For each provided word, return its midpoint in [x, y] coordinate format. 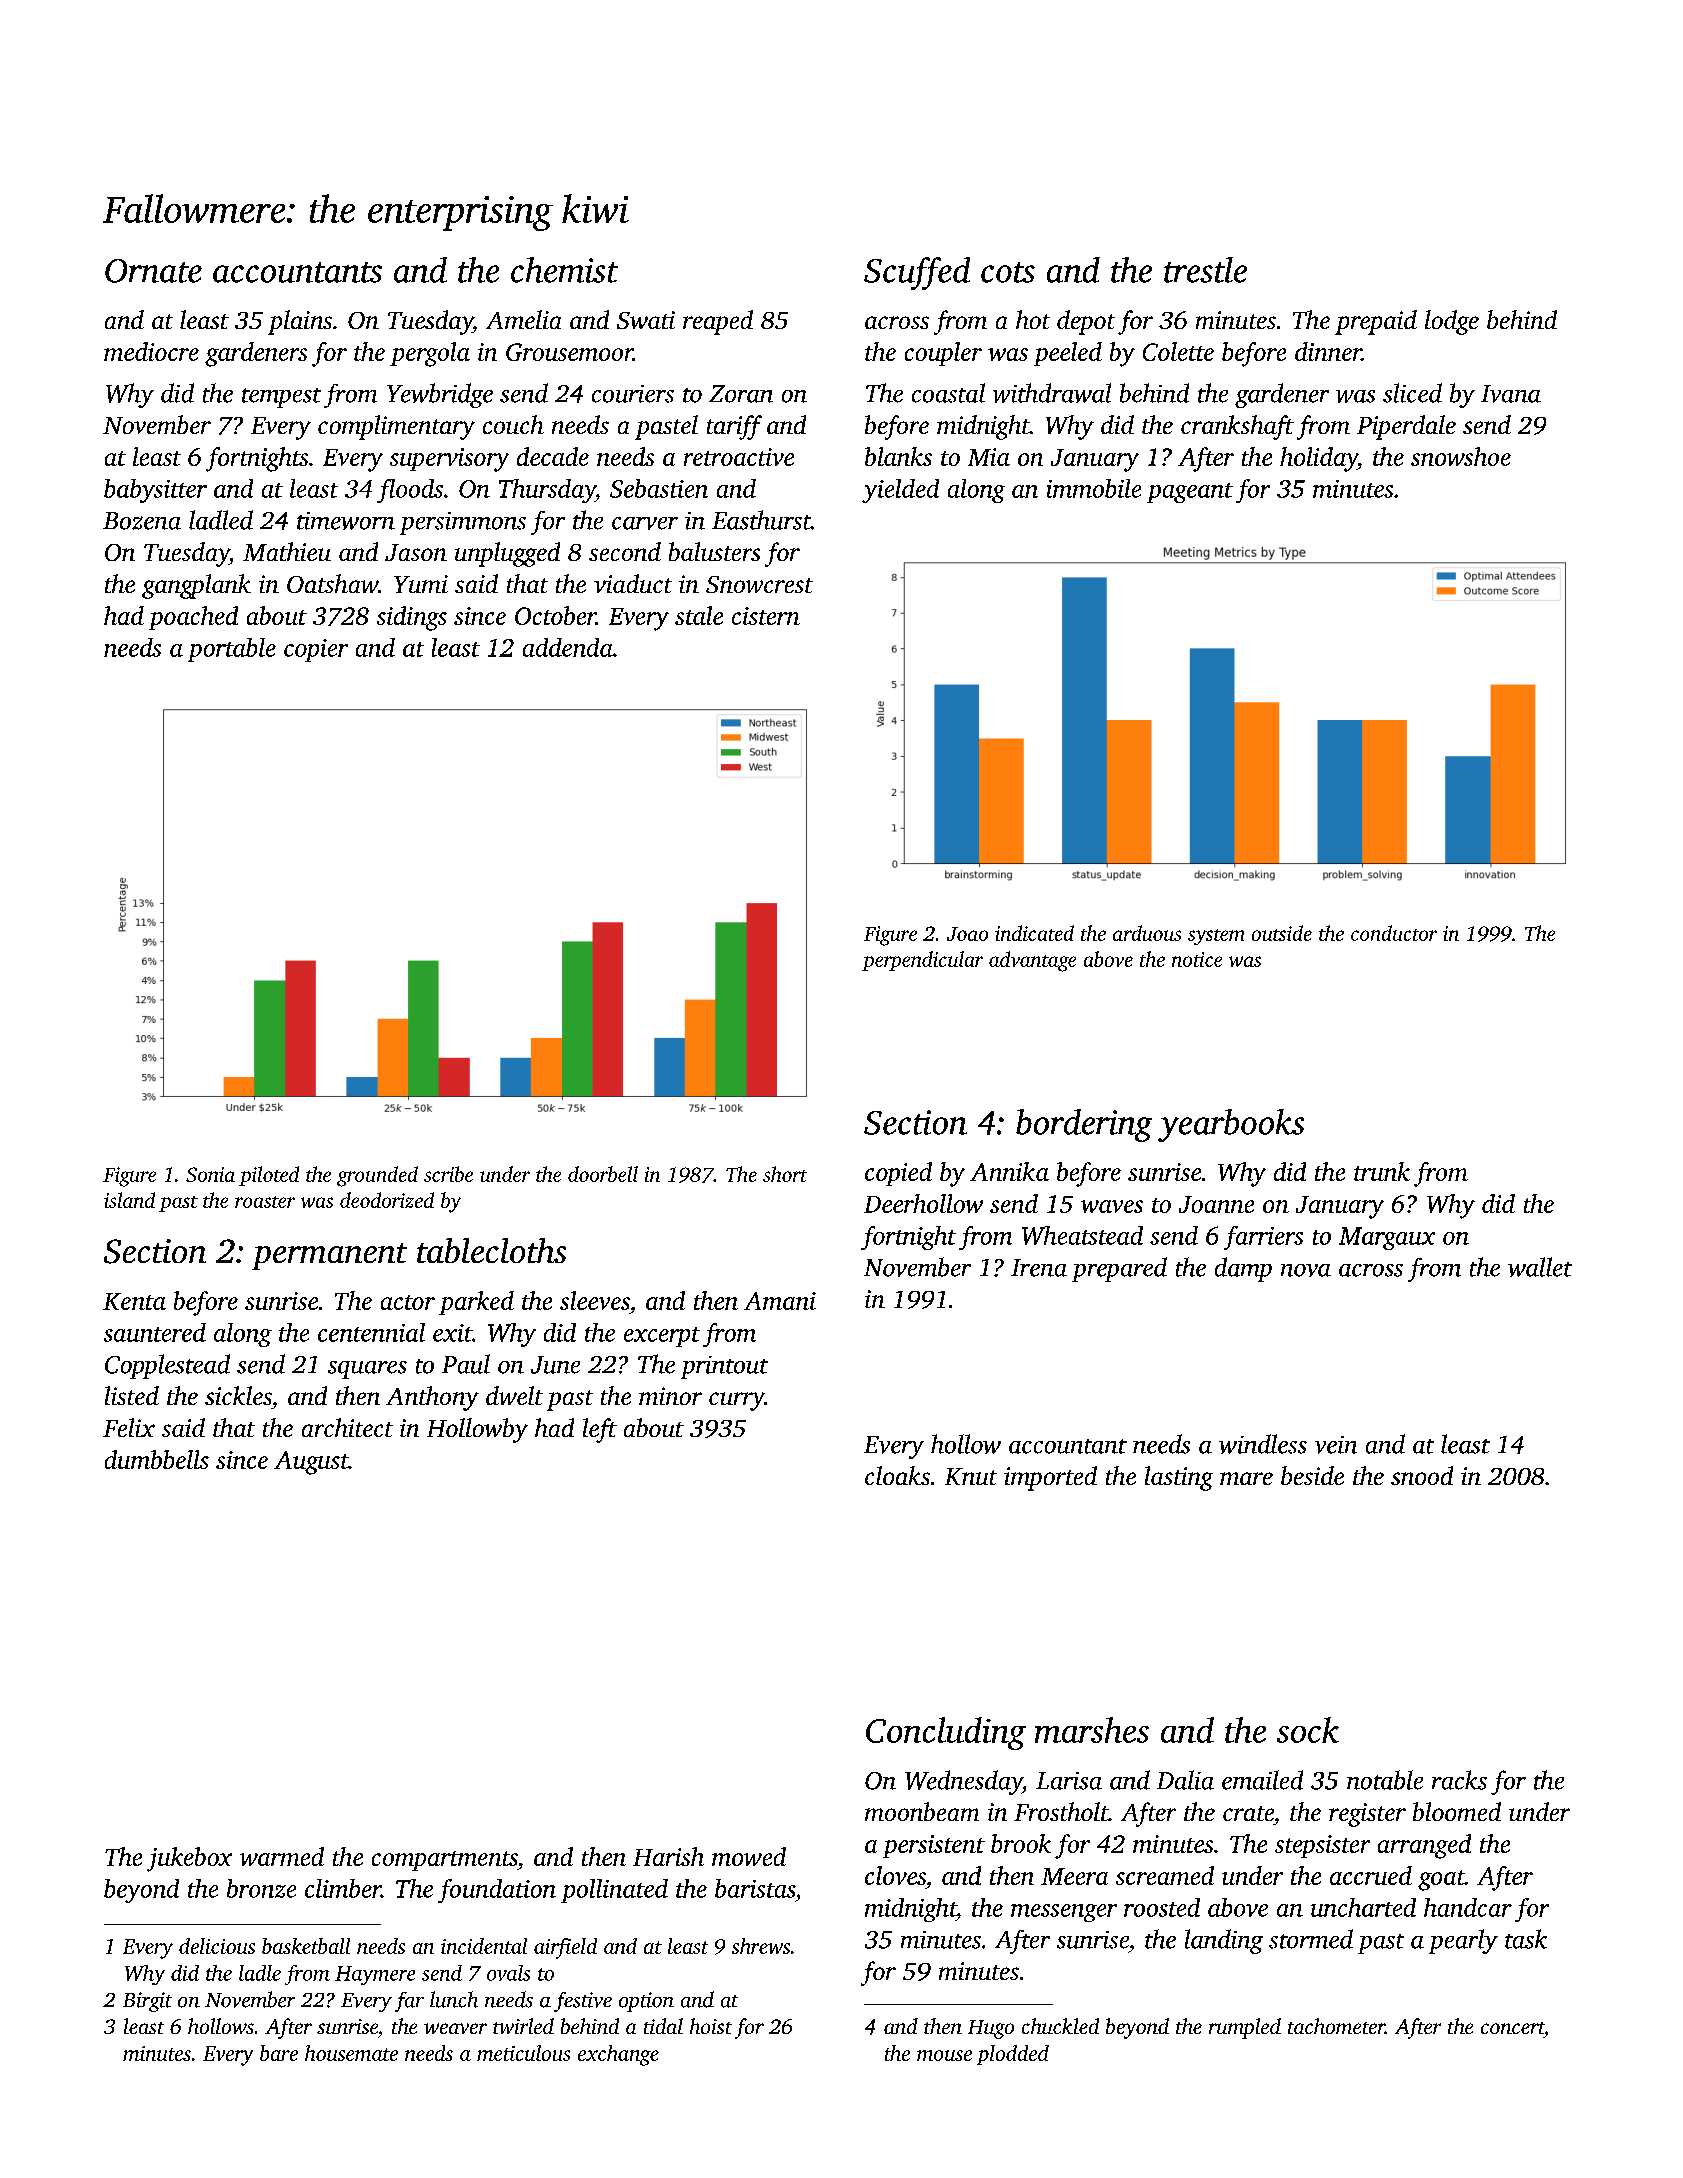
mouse [944, 2055]
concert [1512, 2028]
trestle [1205, 270]
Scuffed [917, 273]
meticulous [523, 2053]
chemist [564, 270]
